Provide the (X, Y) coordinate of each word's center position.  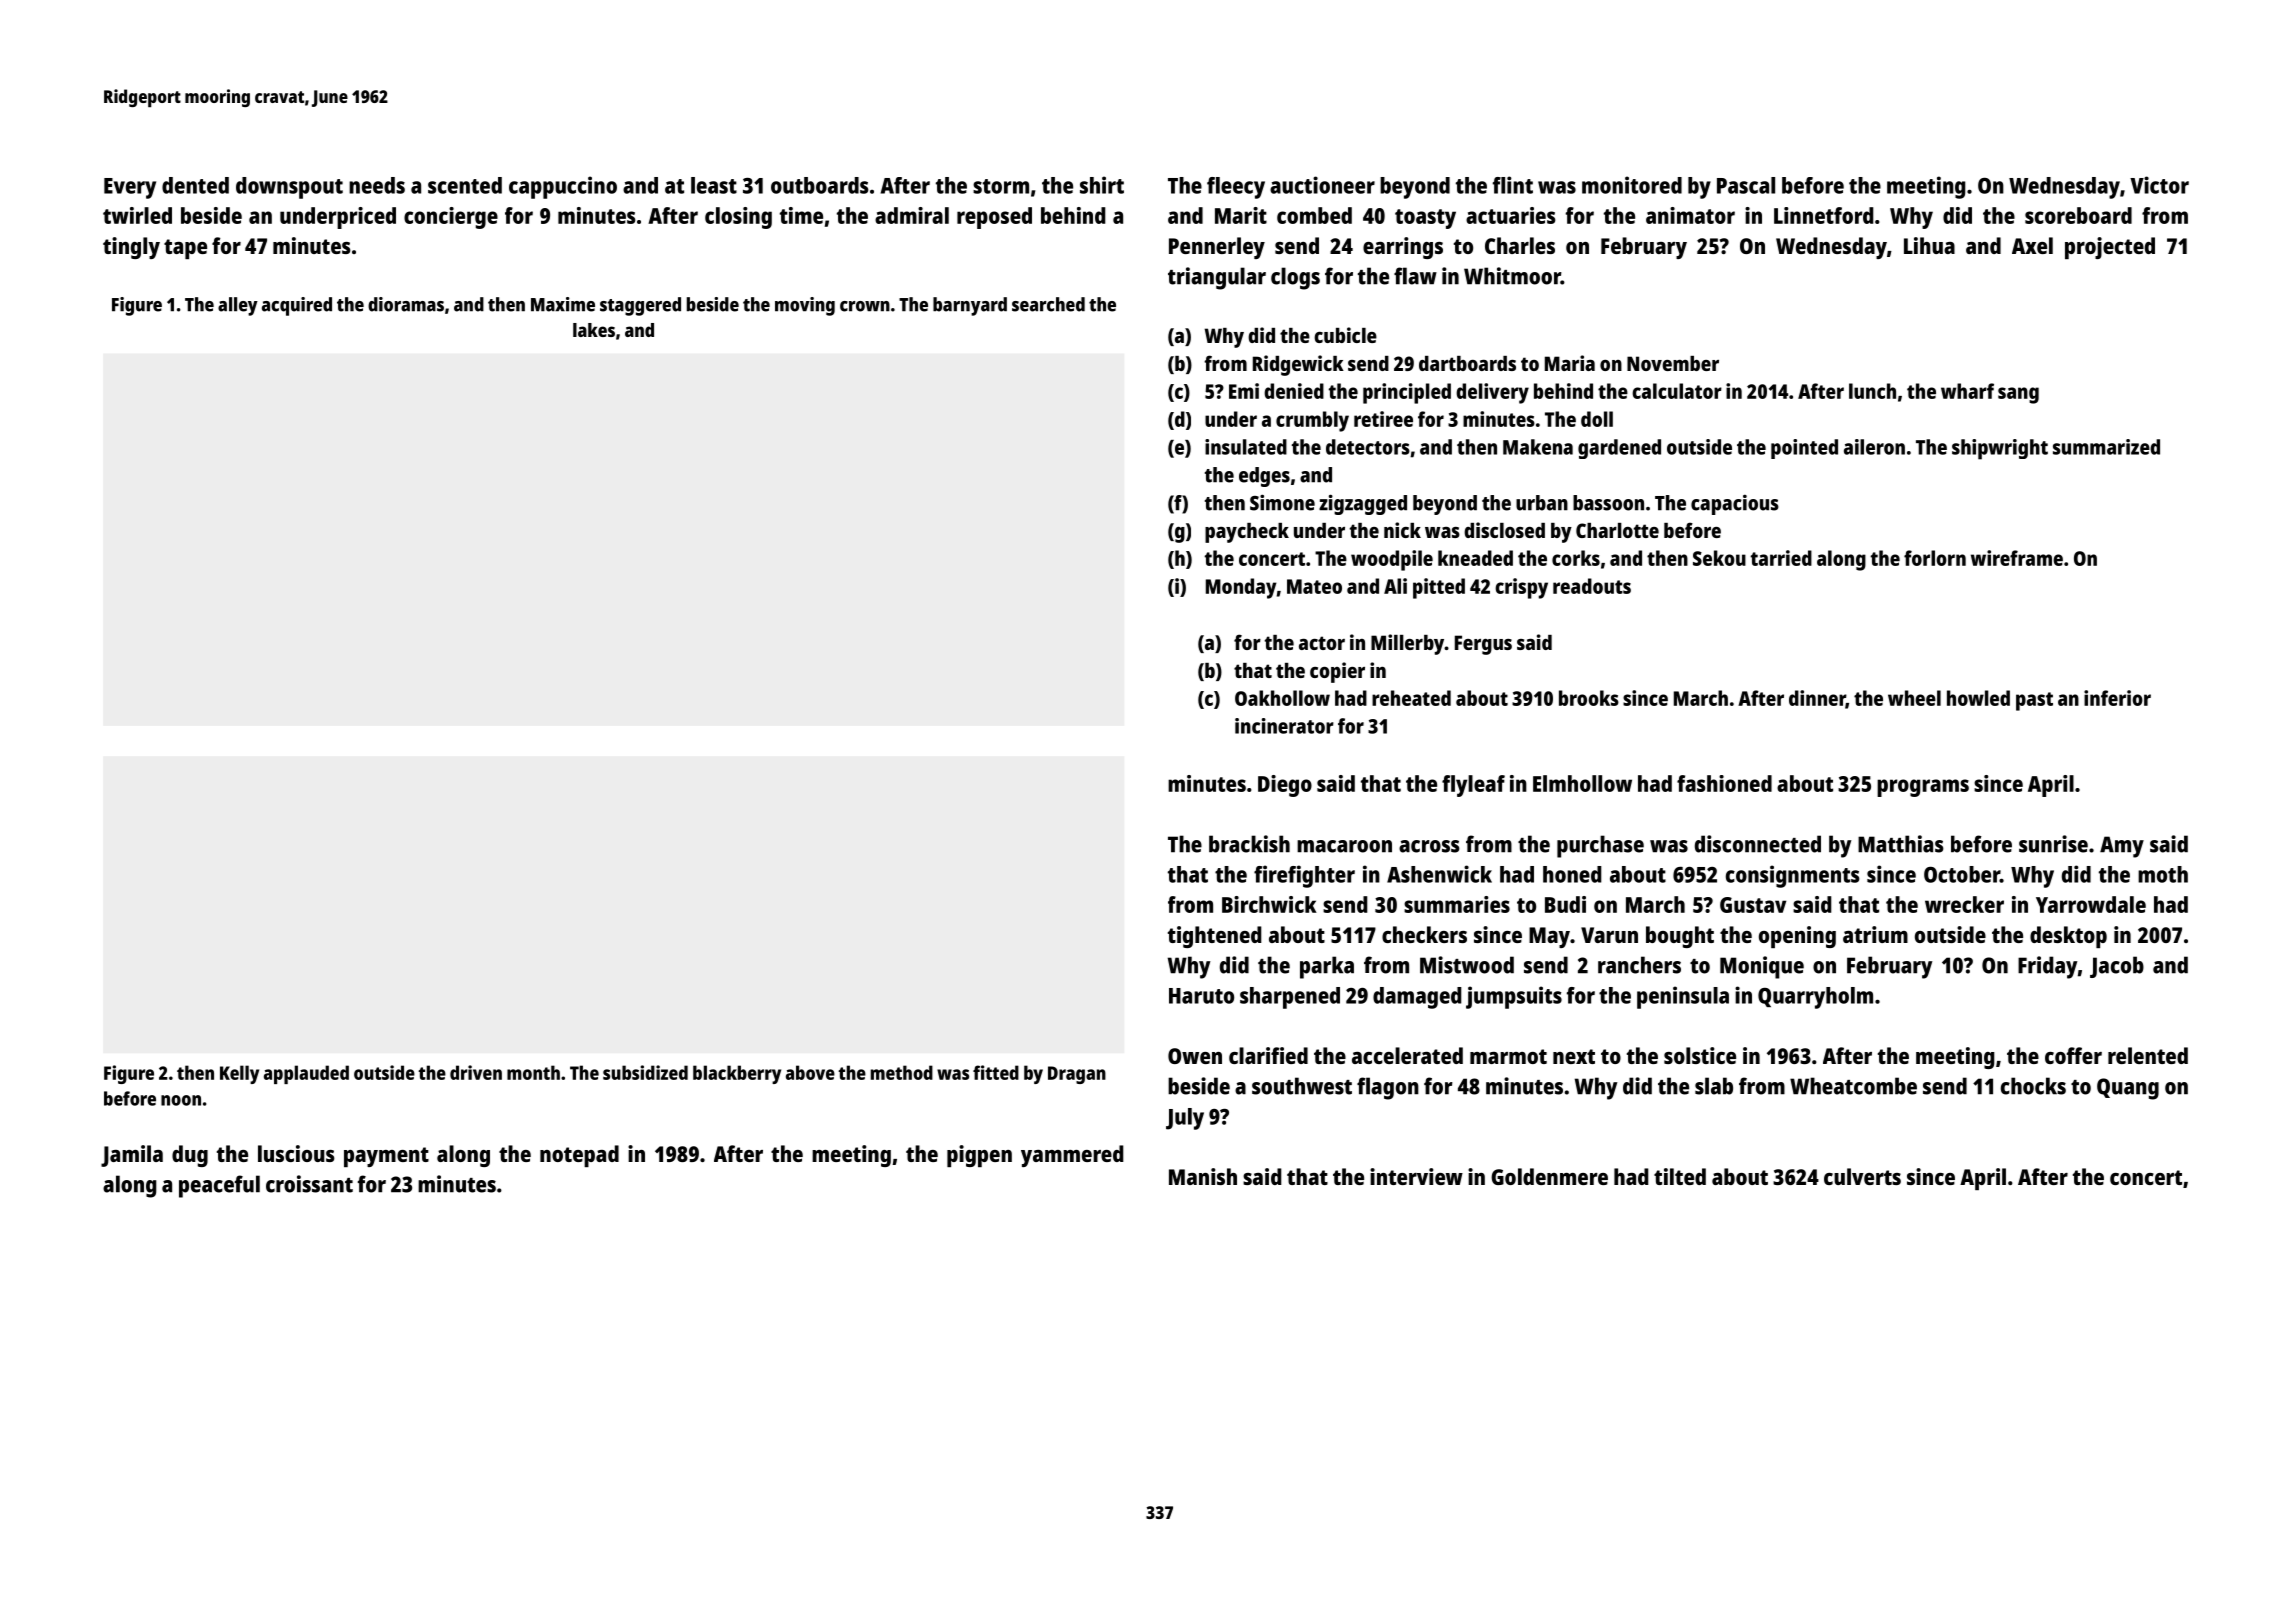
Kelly (239, 1074)
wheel (1914, 698)
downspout (289, 188)
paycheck (1247, 533)
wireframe (2017, 558)
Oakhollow (1282, 698)
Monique (1762, 967)
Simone (1282, 502)
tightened (1215, 937)
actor (1322, 643)
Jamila (132, 1156)
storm (1001, 186)
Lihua (1929, 245)
